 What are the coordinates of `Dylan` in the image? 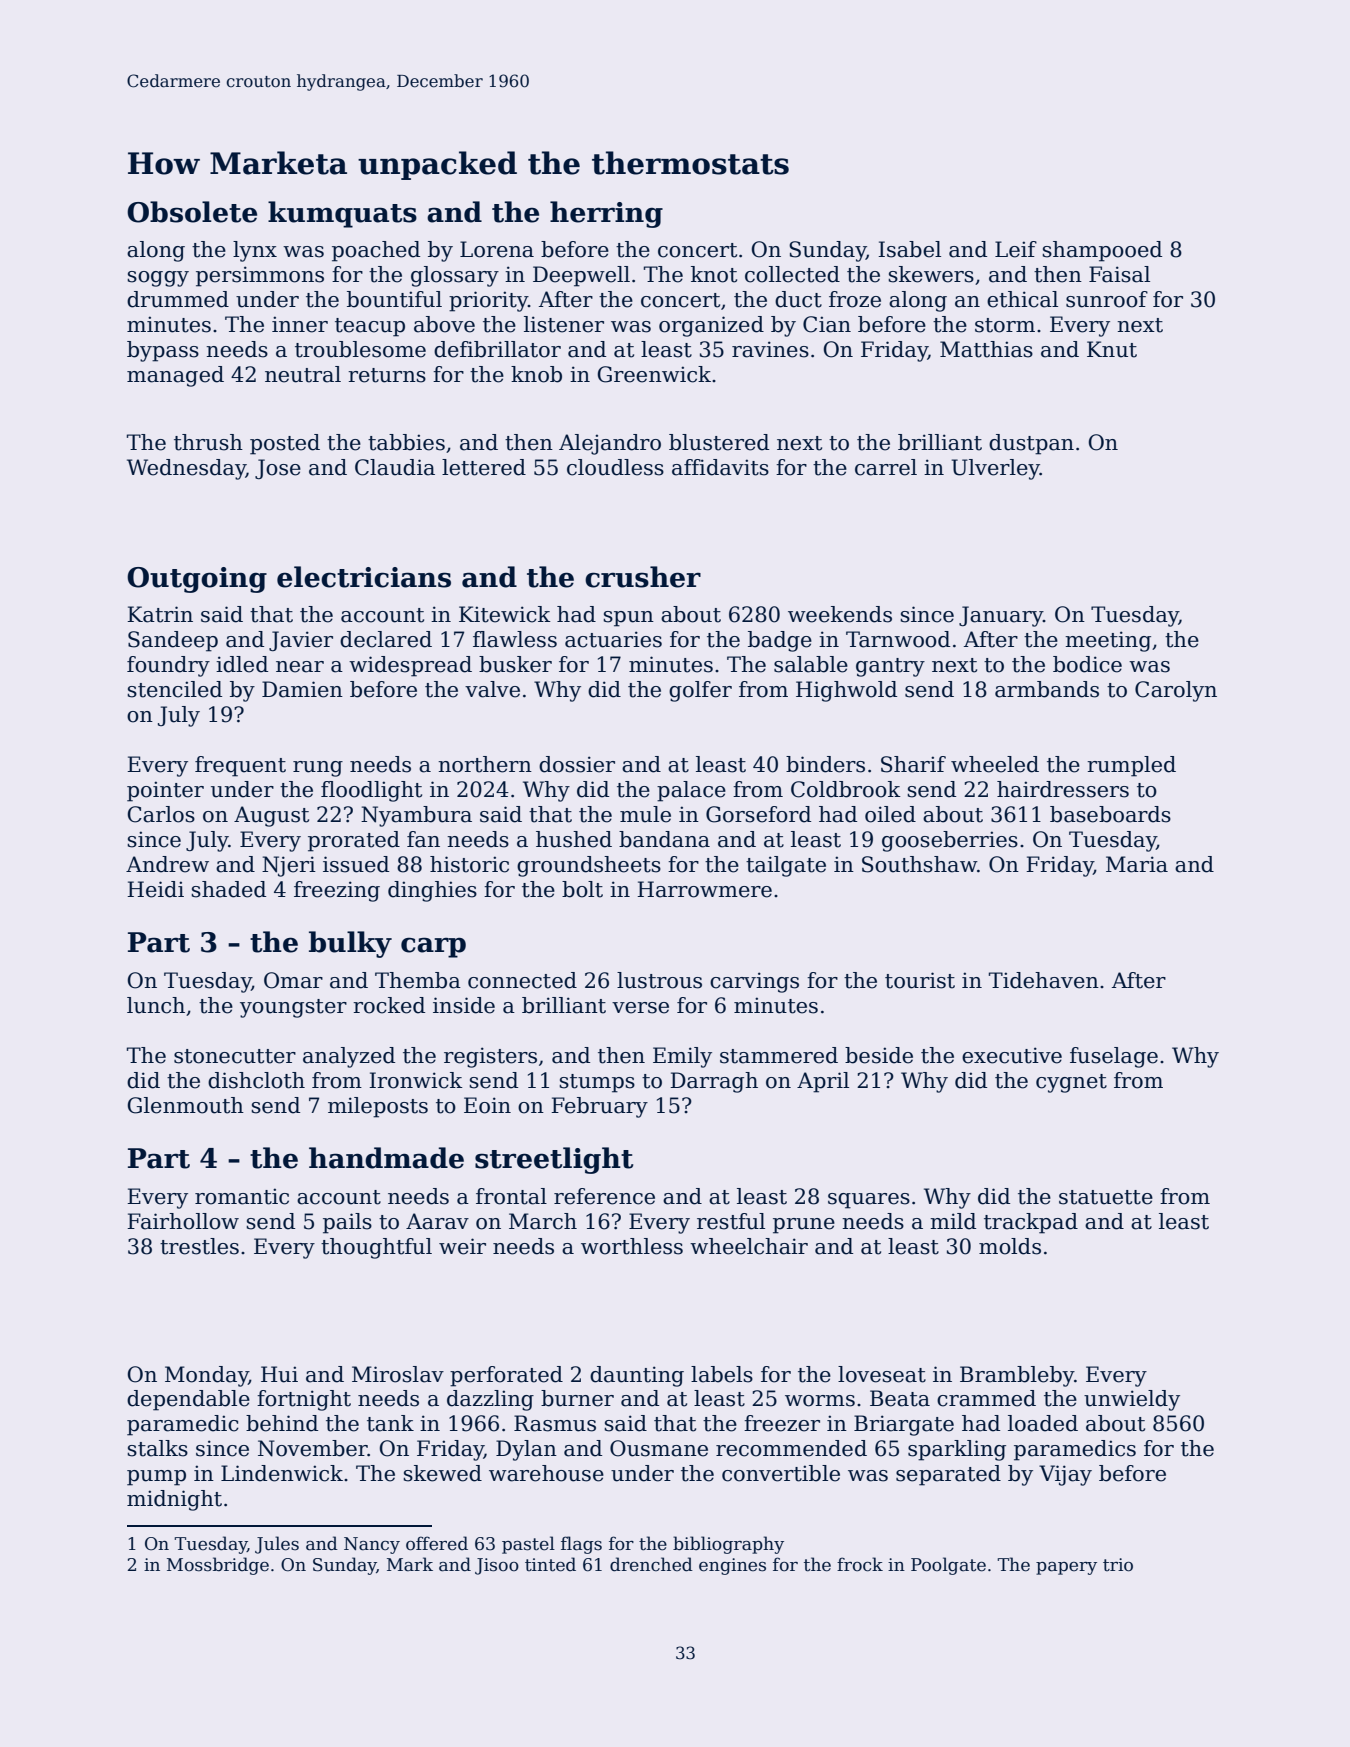 It's located at (526, 1450).
